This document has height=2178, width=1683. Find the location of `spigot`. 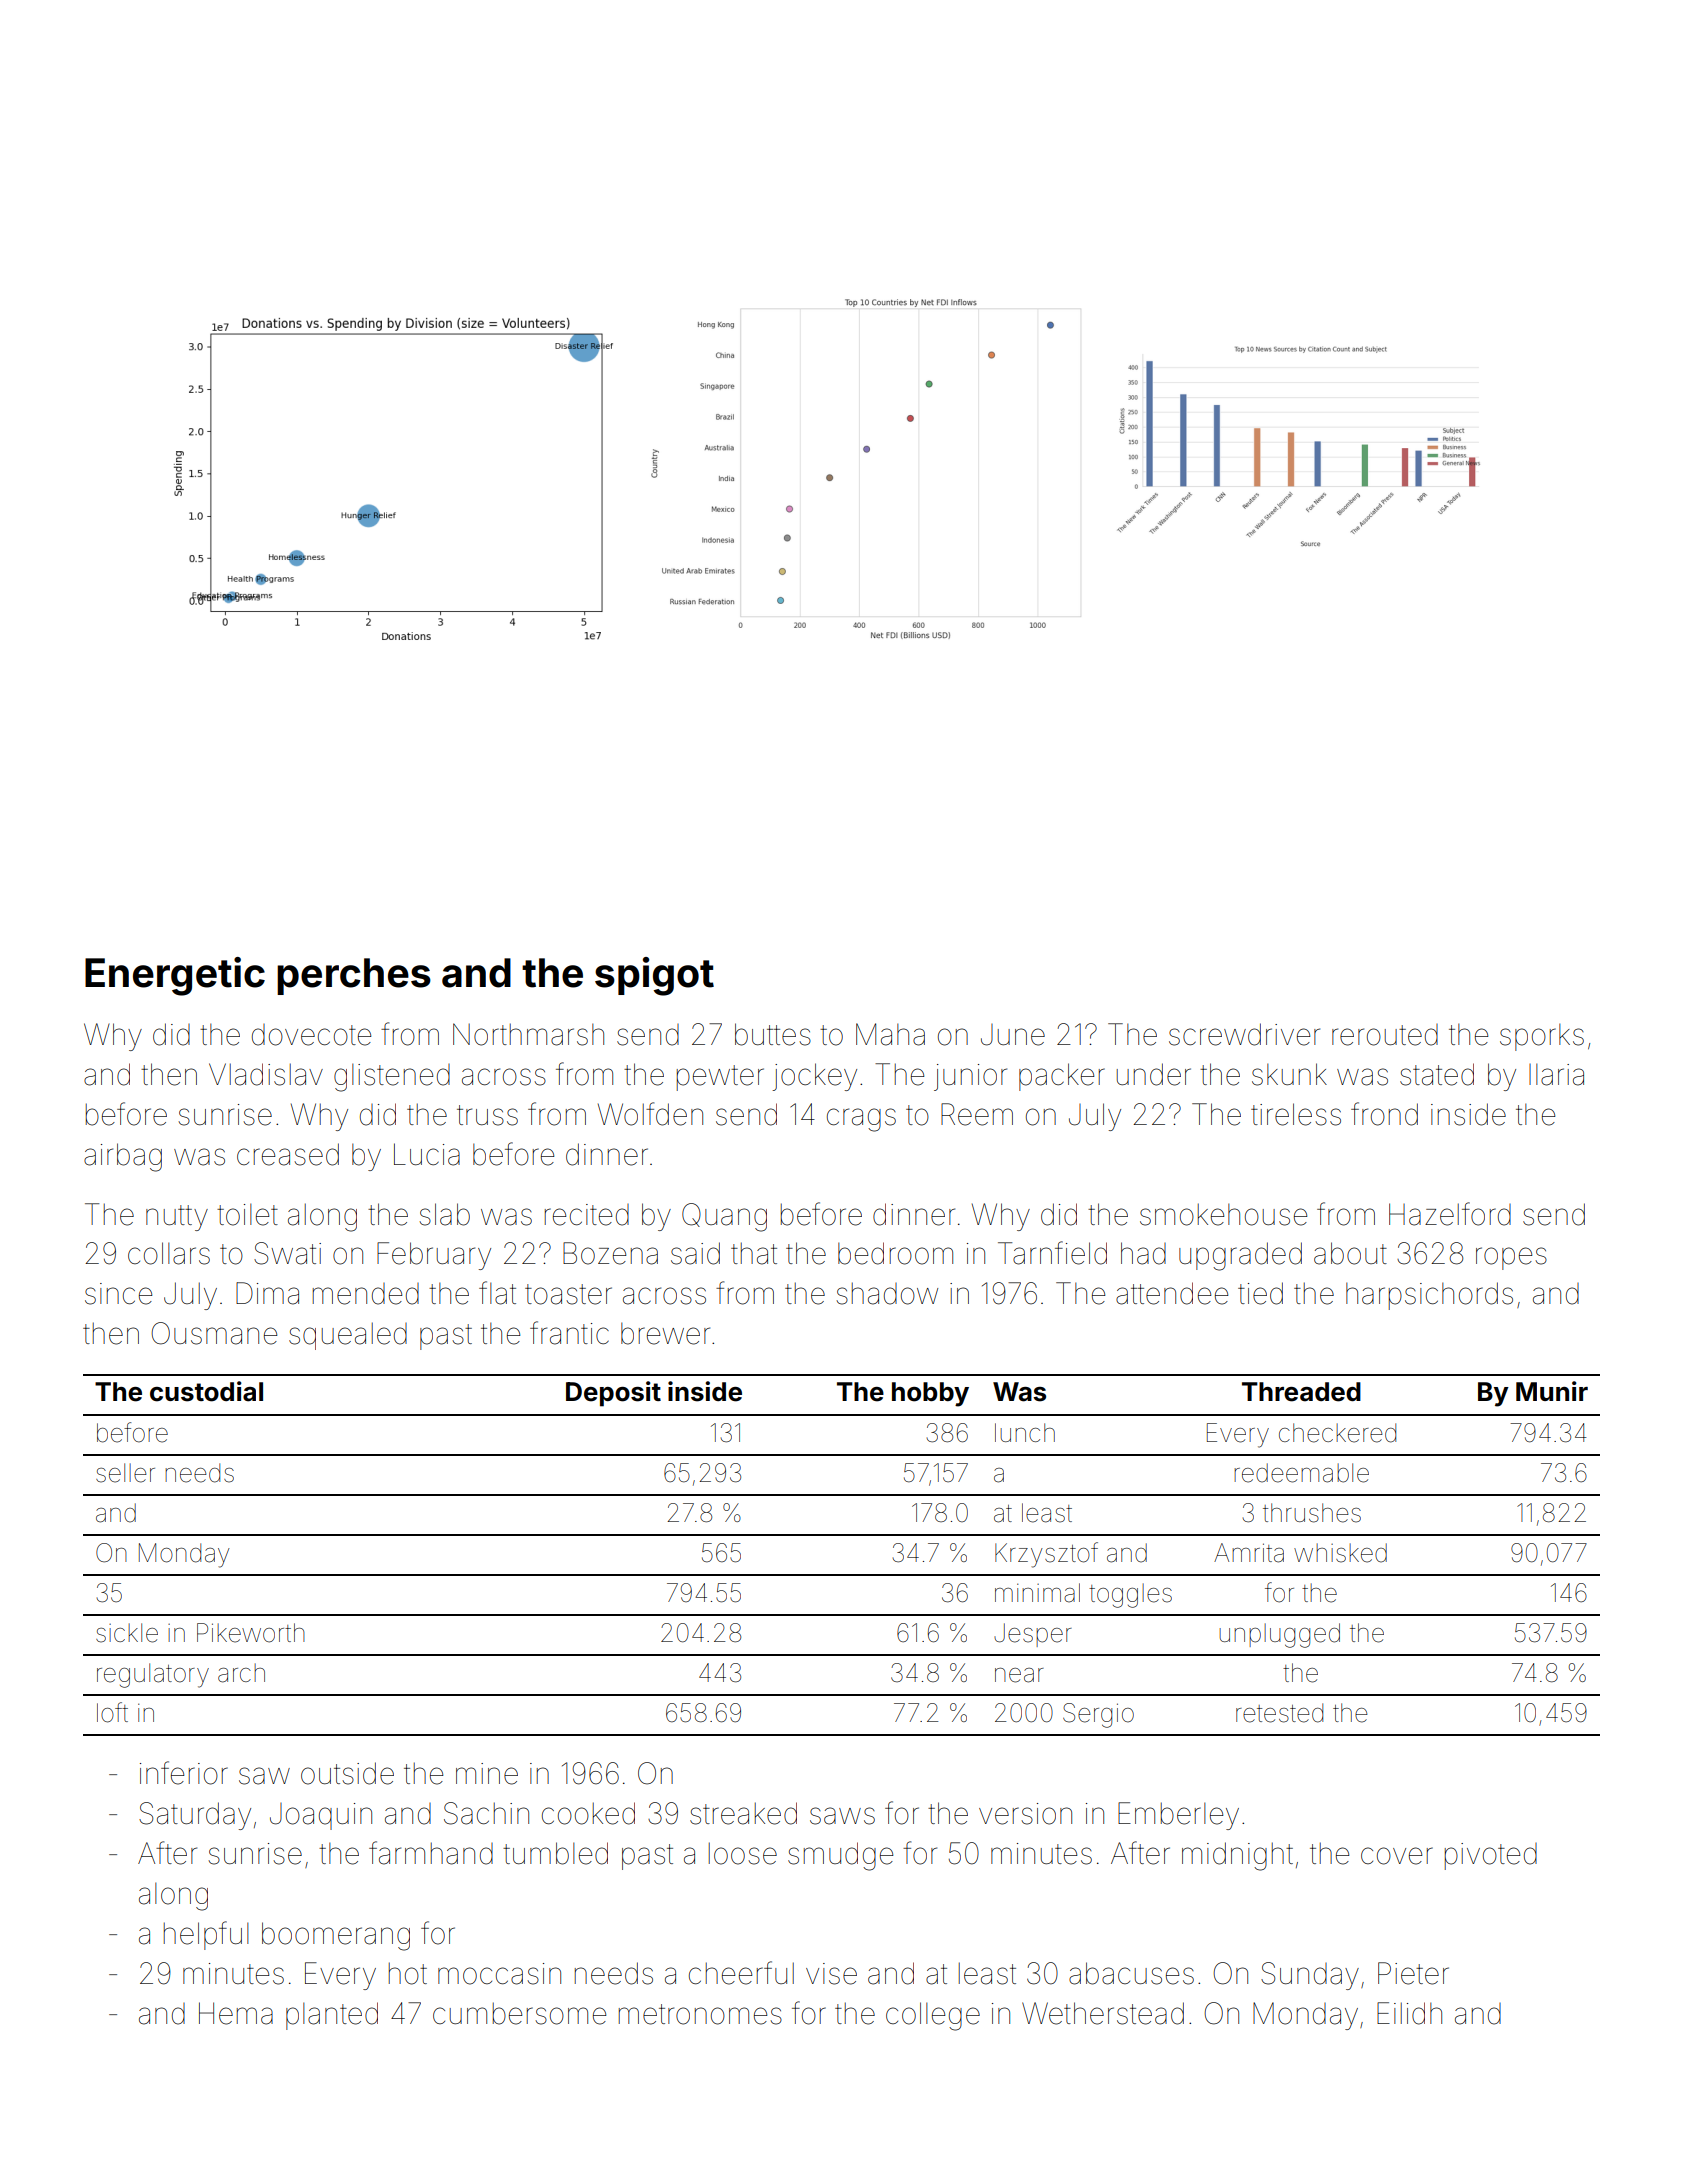

spigot is located at coordinates (654, 976).
